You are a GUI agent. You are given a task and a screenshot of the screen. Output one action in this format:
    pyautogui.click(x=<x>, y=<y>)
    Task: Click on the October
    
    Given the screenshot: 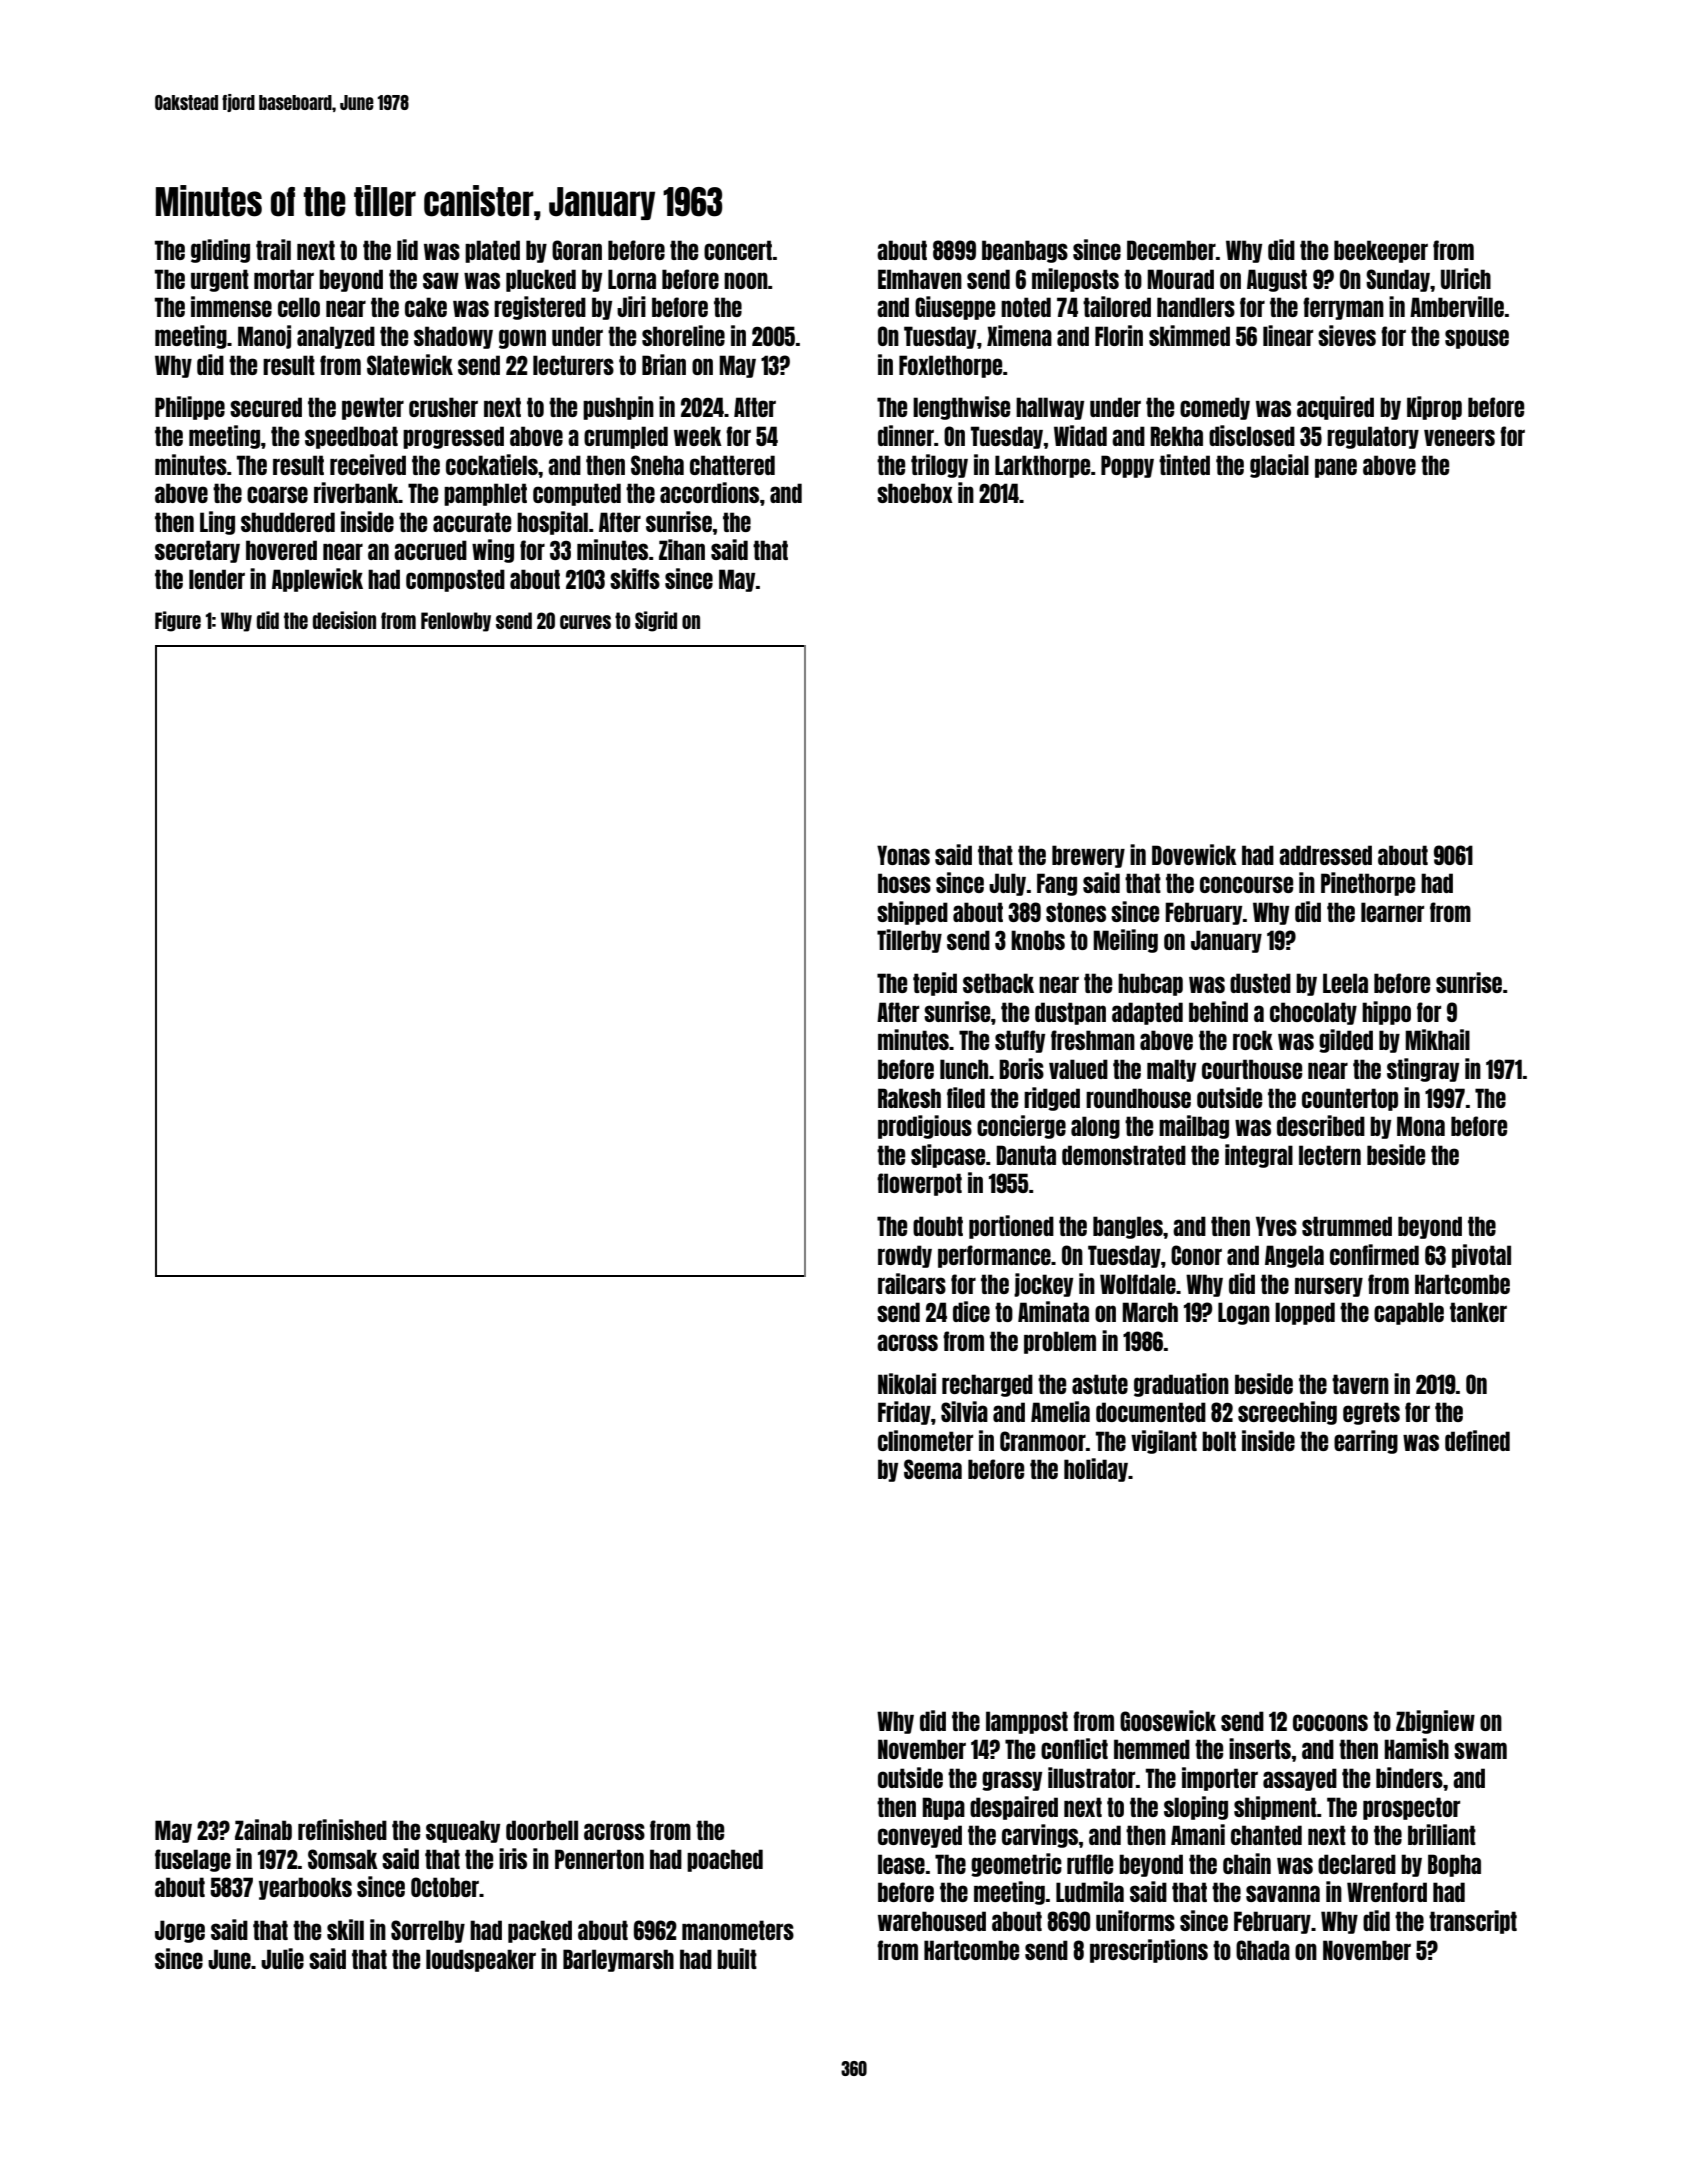 What is the action you would take?
    pyautogui.click(x=445, y=1887)
